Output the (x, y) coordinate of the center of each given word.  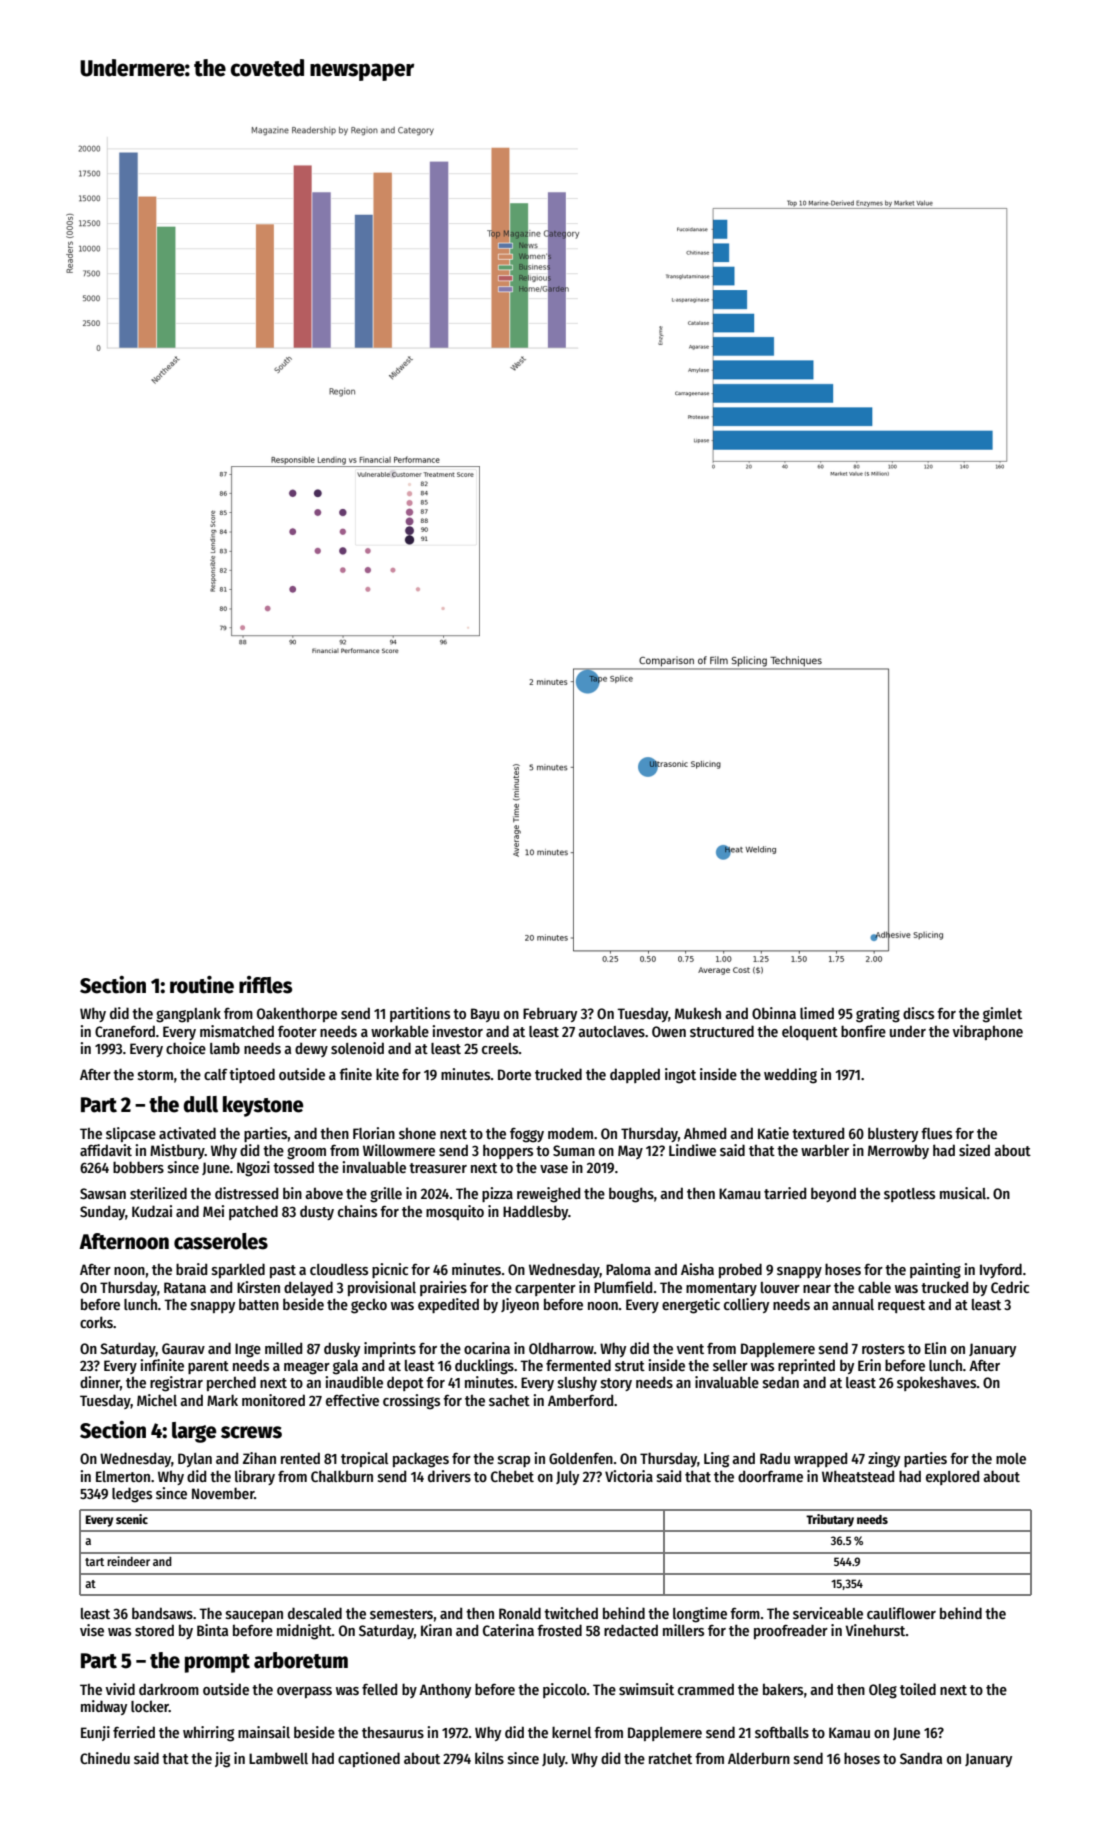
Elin (935, 1348)
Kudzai (152, 1211)
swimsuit (646, 1689)
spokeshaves (937, 1383)
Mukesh (698, 1013)
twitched (571, 1613)
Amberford (580, 1400)
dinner (100, 1382)
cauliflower (901, 1613)
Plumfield (623, 1287)
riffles (265, 985)
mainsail (264, 1732)
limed (817, 1013)
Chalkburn (342, 1476)
